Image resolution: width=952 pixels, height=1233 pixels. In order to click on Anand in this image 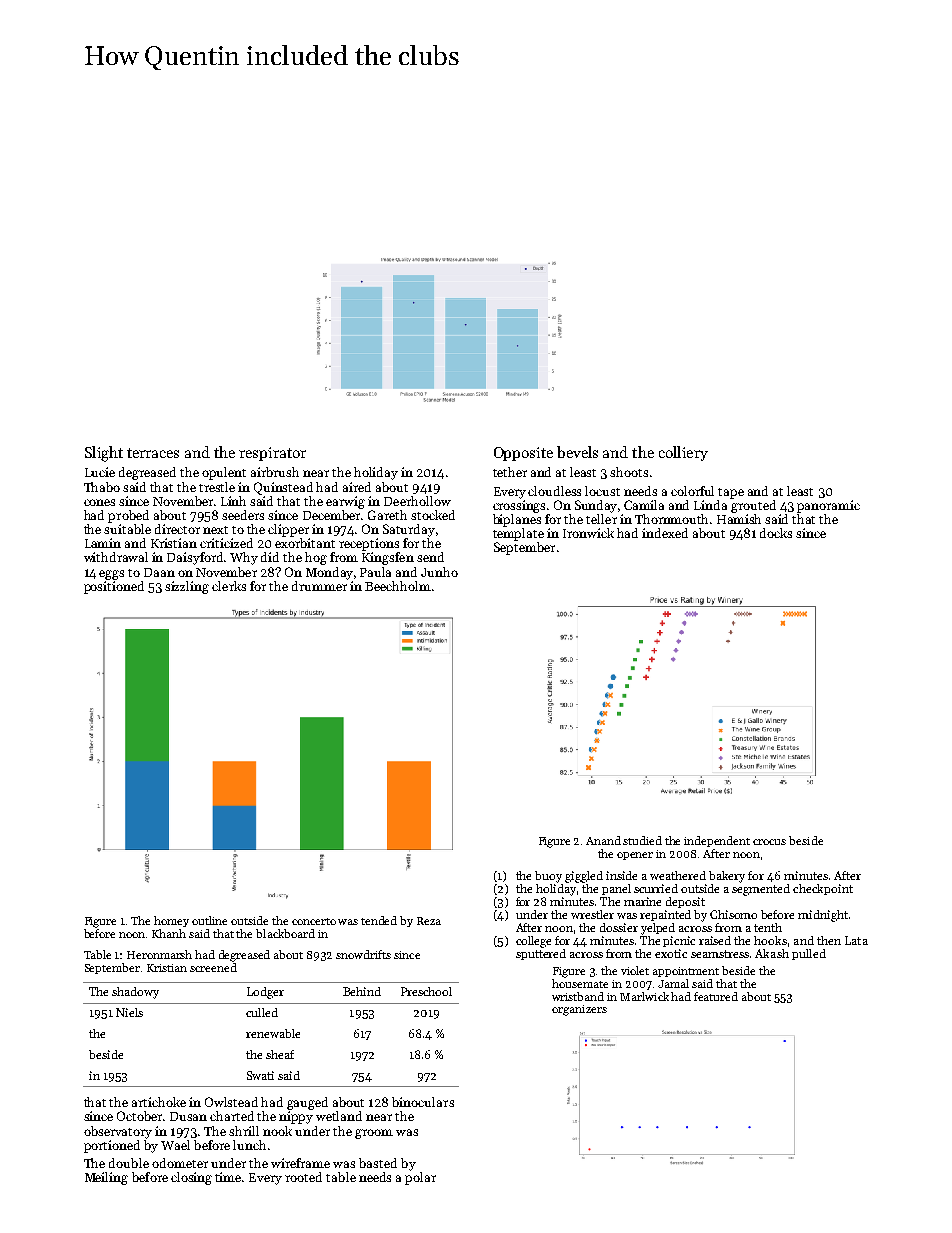, I will do `click(603, 840)`.
